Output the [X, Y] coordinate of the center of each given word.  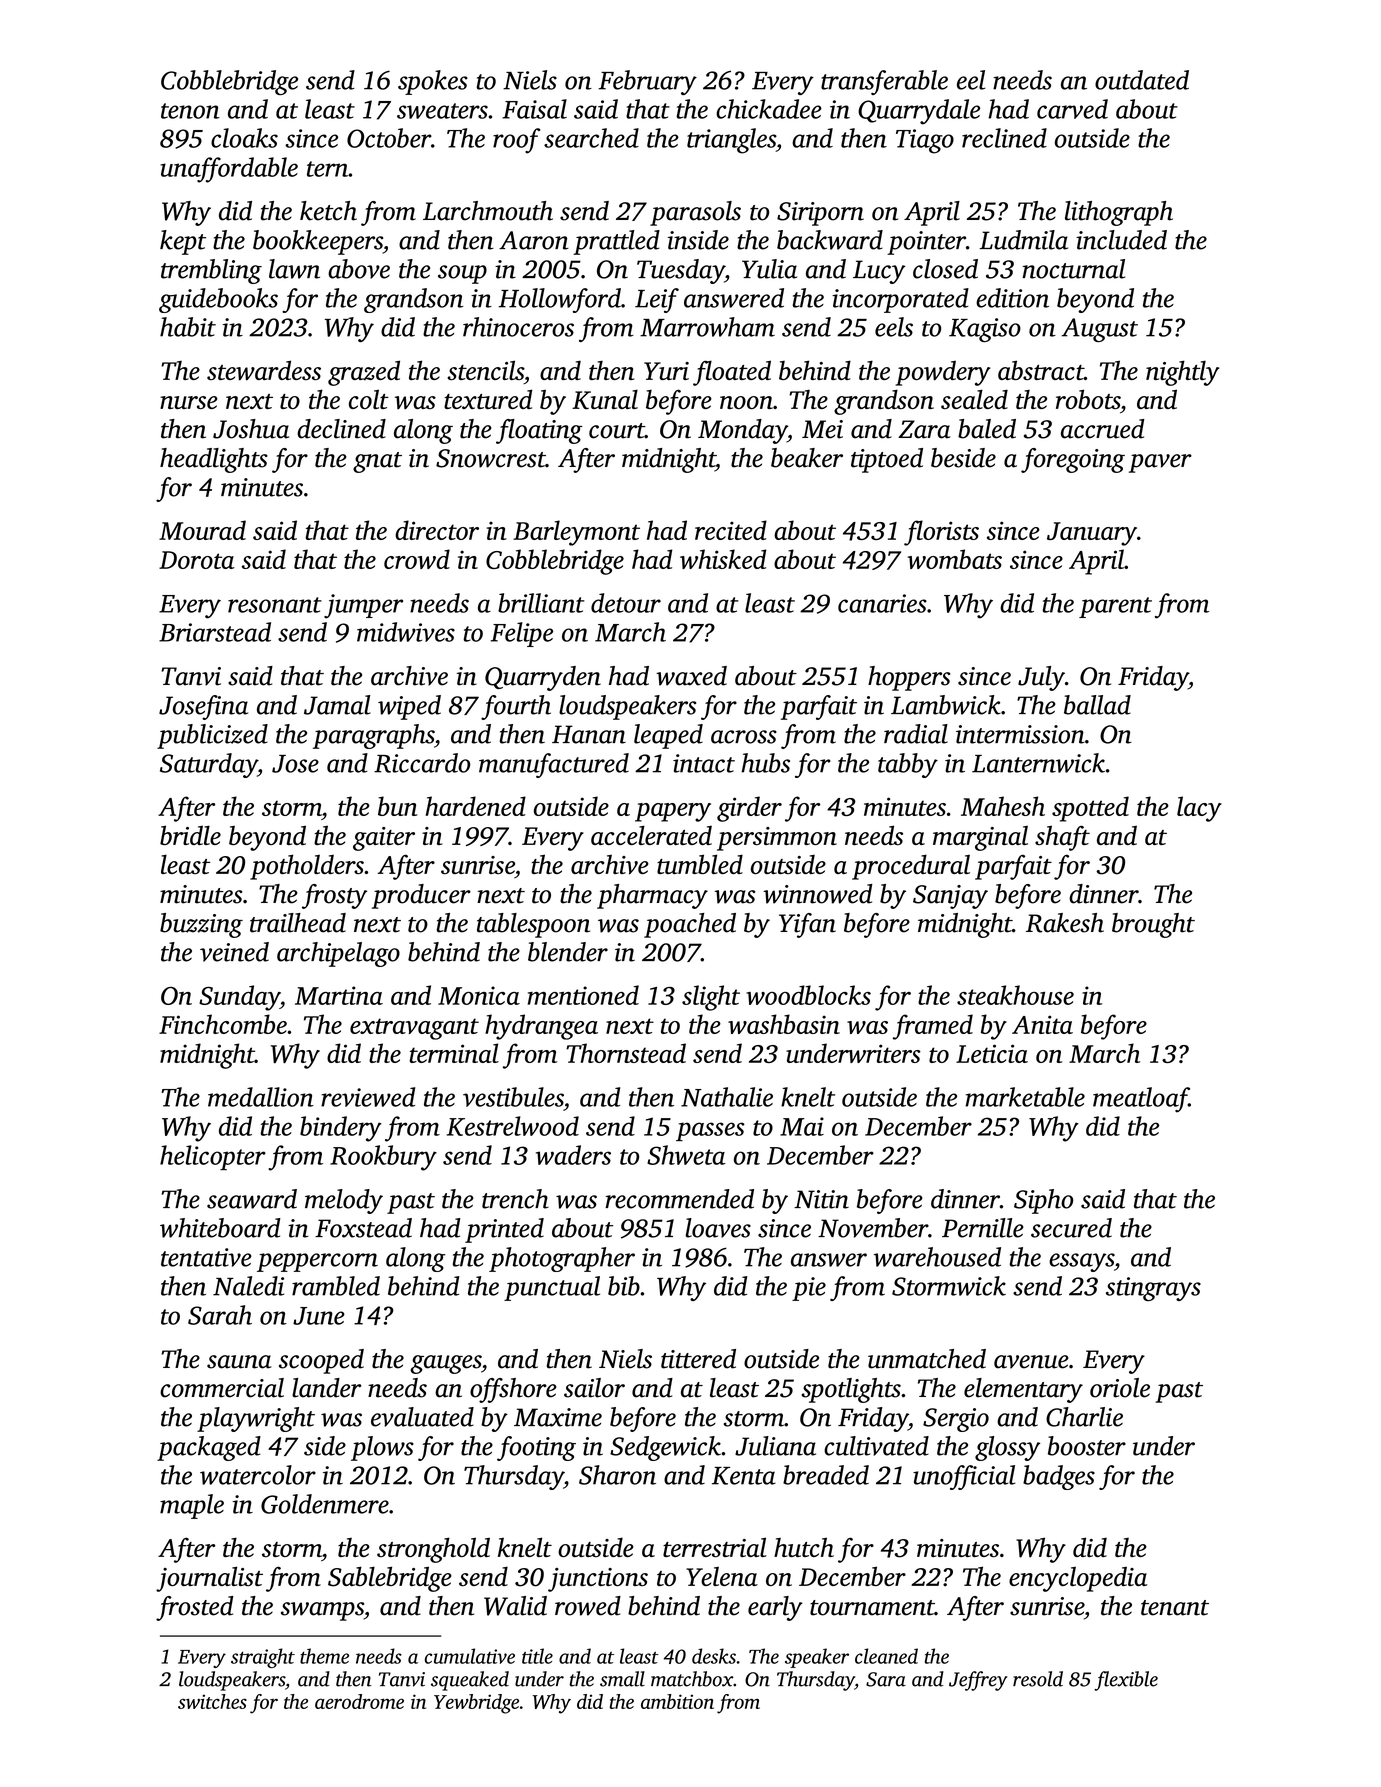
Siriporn [820, 214]
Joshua [251, 429]
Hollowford [560, 300]
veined [234, 952]
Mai [802, 1126]
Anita [1042, 1024]
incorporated [900, 300]
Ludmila [1023, 240]
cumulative [470, 1656]
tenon [190, 111]
